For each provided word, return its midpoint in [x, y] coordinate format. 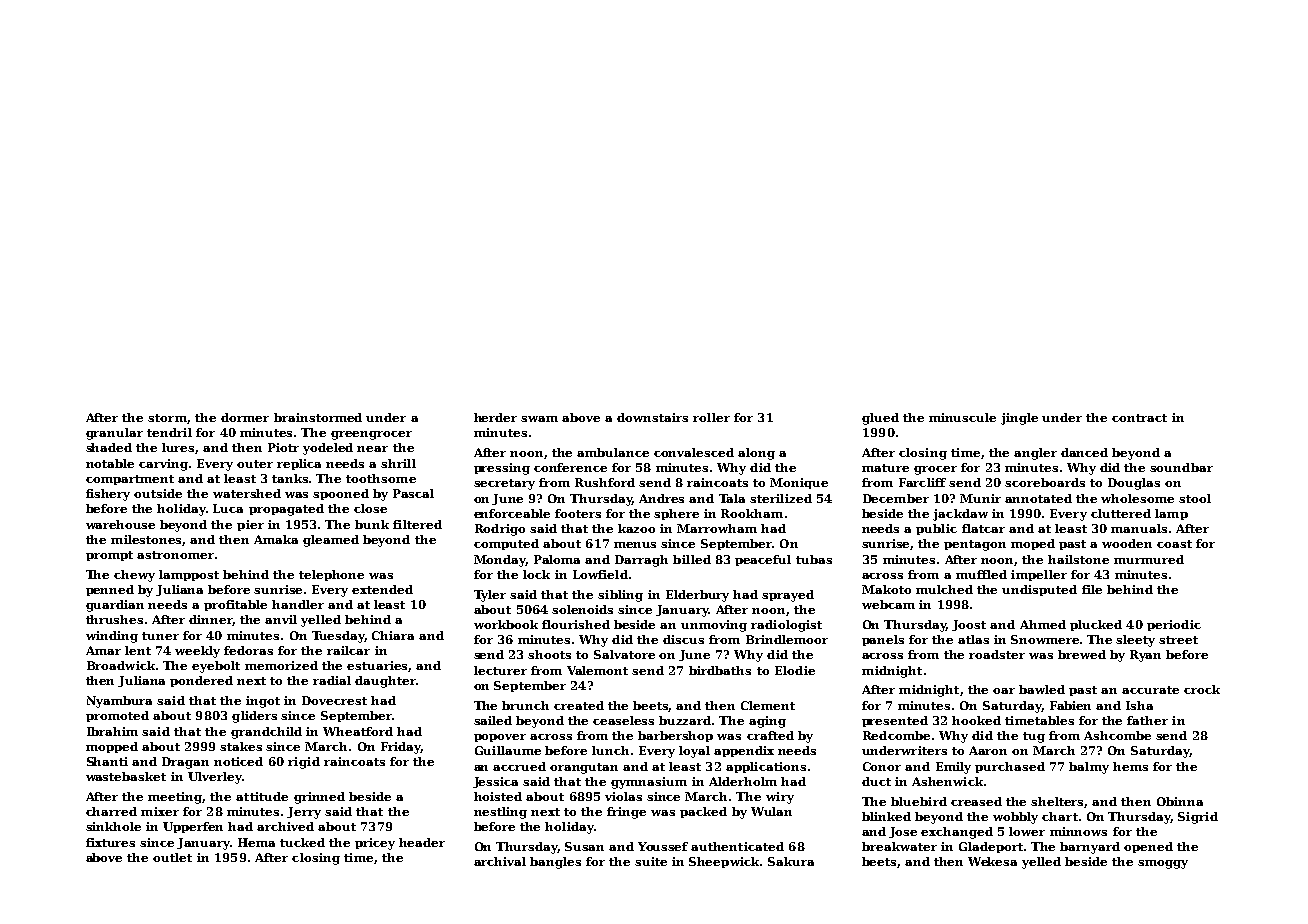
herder [495, 417]
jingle [1019, 419]
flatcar [983, 528]
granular [114, 434]
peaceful [763, 560]
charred [111, 811]
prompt [109, 556]
